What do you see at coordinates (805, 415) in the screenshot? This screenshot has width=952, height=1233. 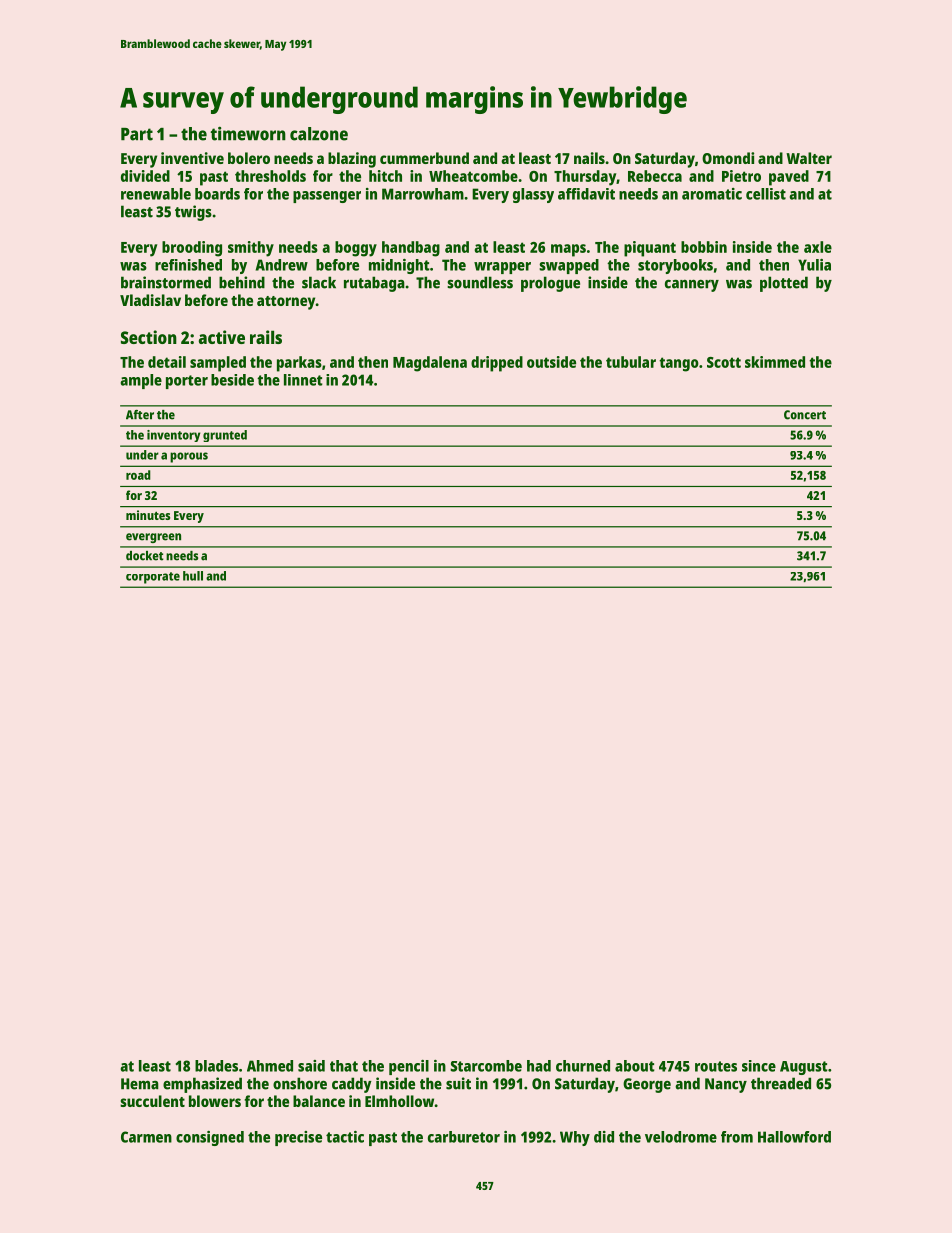 I see `Concert` at bounding box center [805, 415].
